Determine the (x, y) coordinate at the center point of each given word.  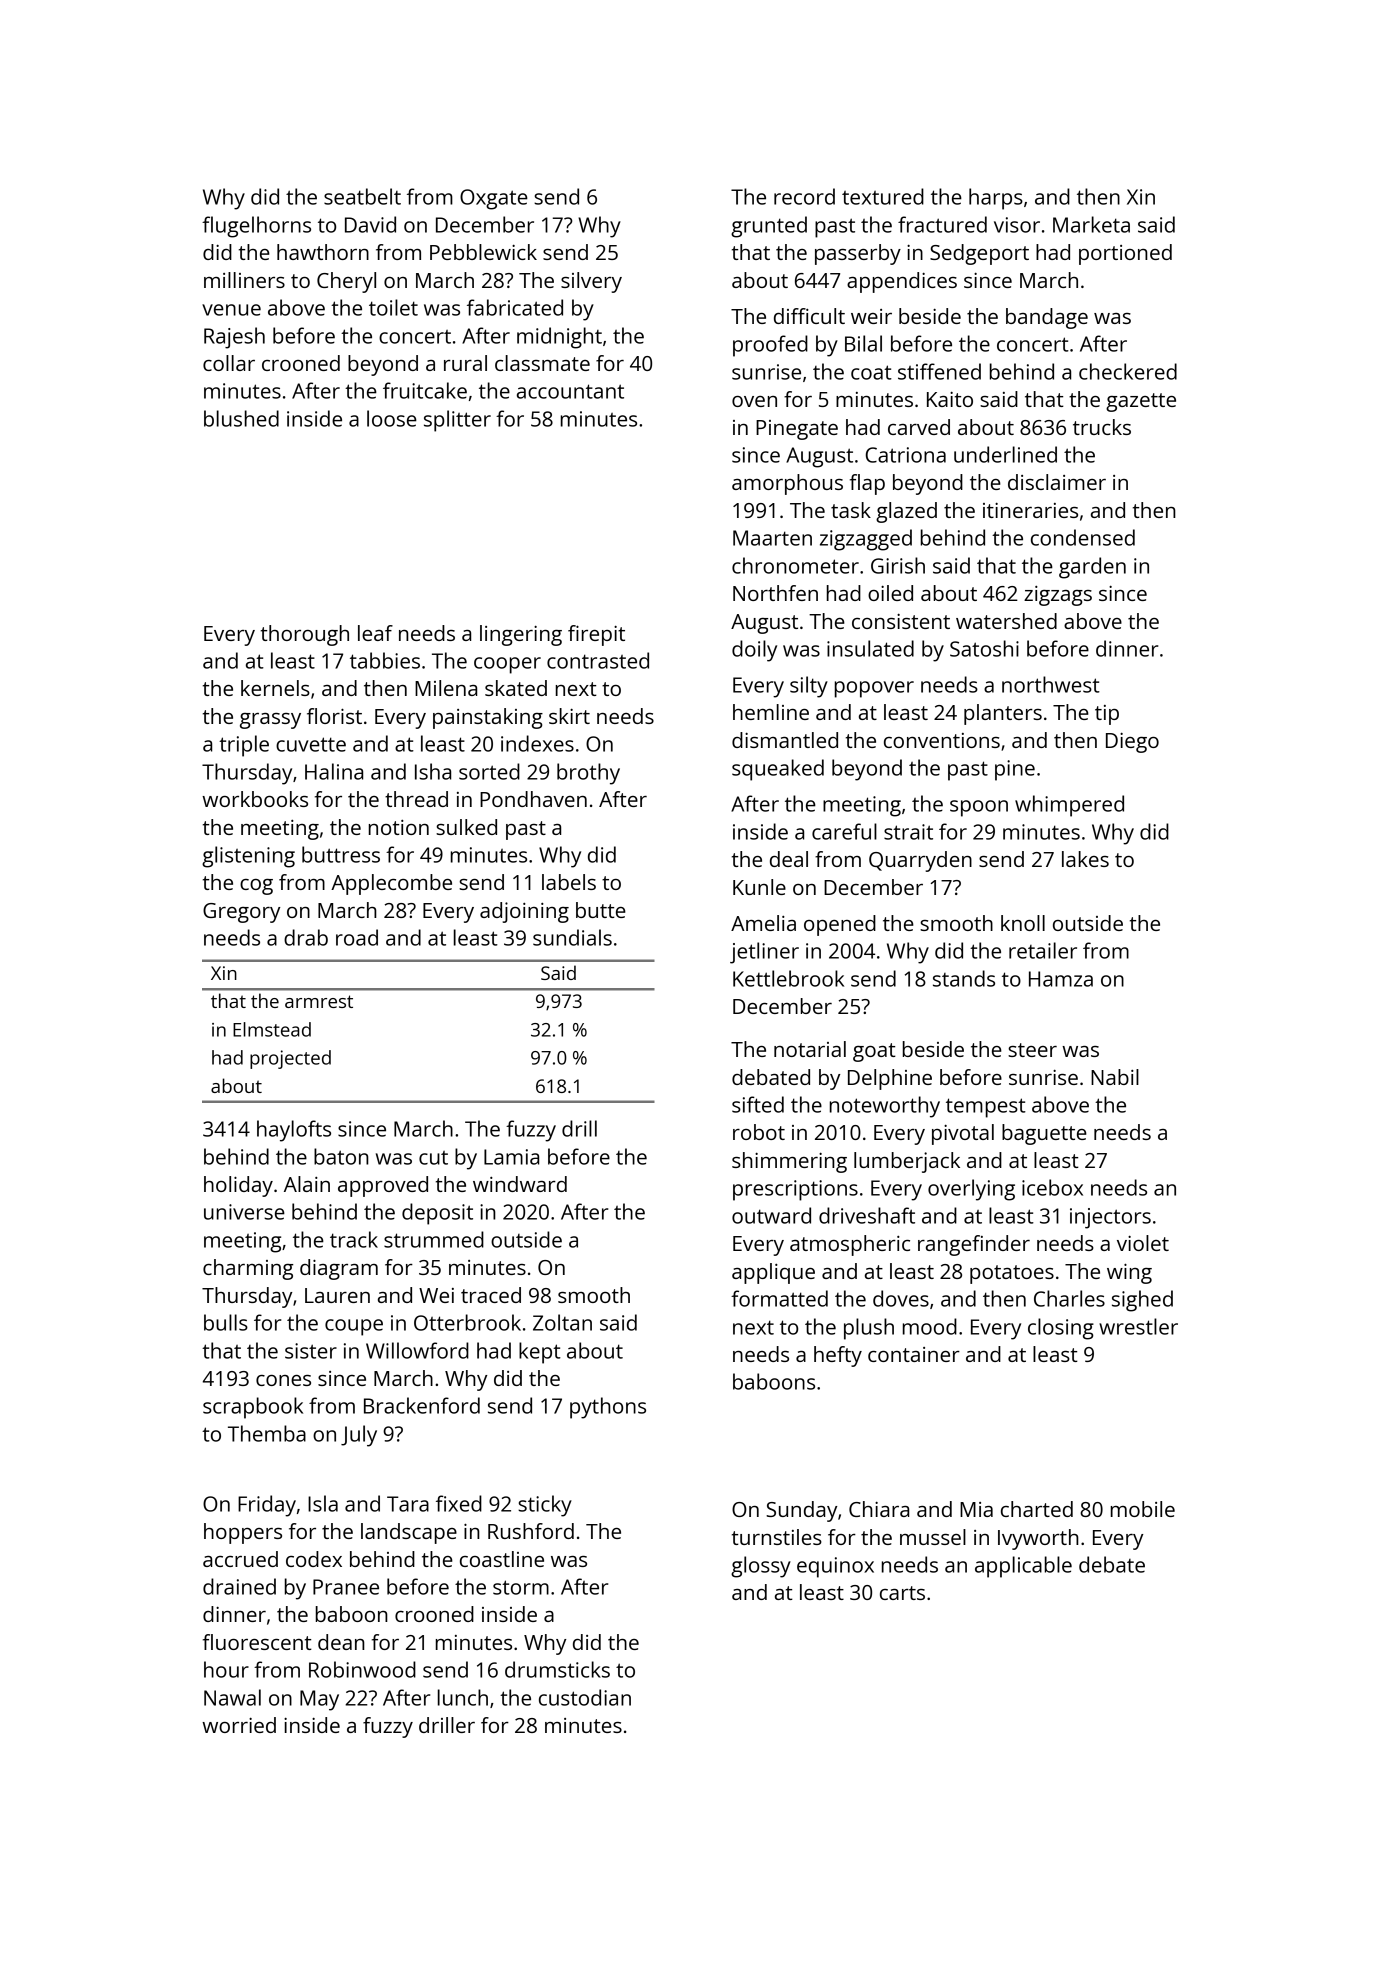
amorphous (787, 484)
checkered (1128, 371)
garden (1092, 568)
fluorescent (257, 1642)
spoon (979, 808)
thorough (305, 635)
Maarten (772, 538)
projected (290, 1059)
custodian (585, 1697)
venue (231, 310)
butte (601, 910)
